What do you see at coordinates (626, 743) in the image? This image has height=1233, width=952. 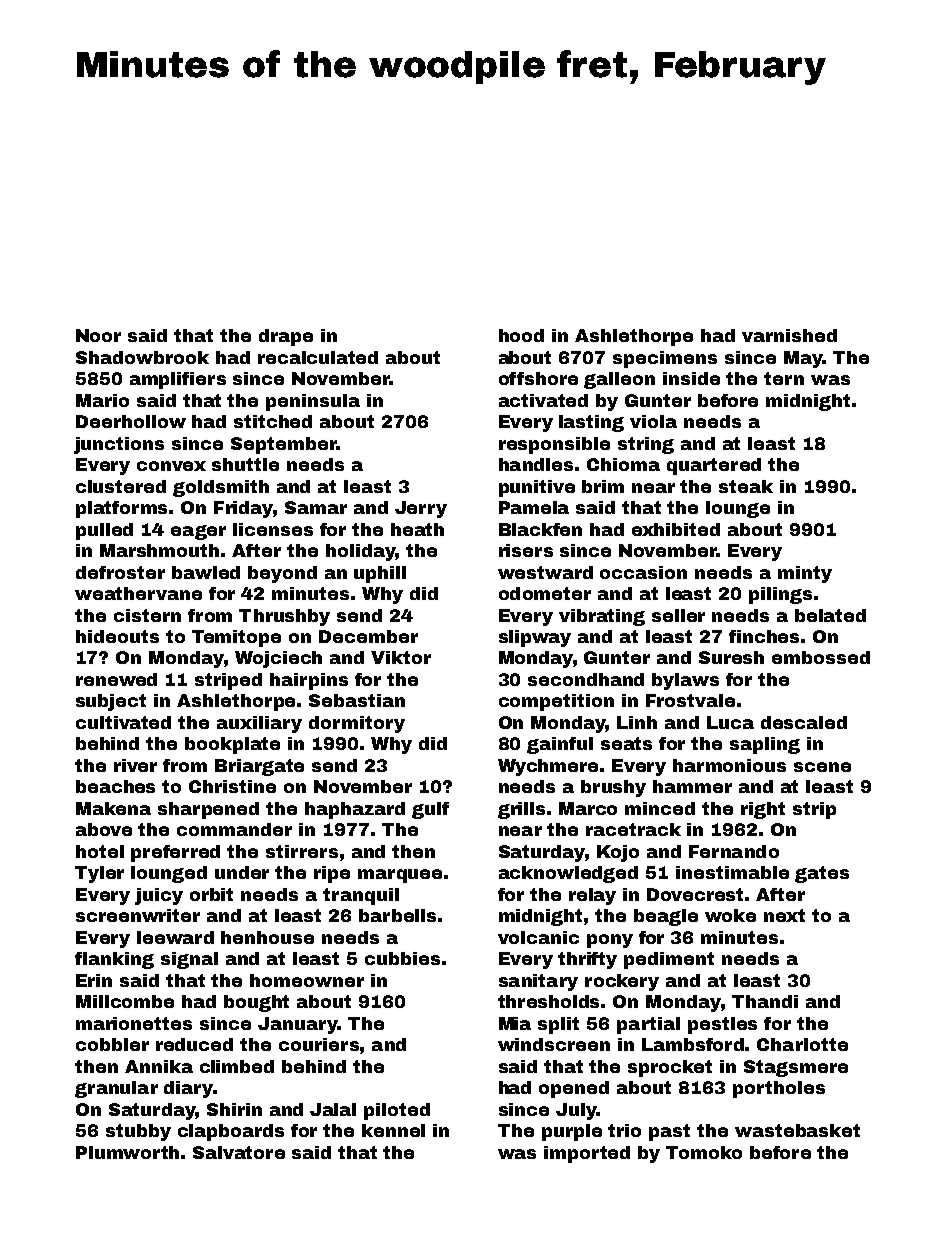 I see `seats` at bounding box center [626, 743].
